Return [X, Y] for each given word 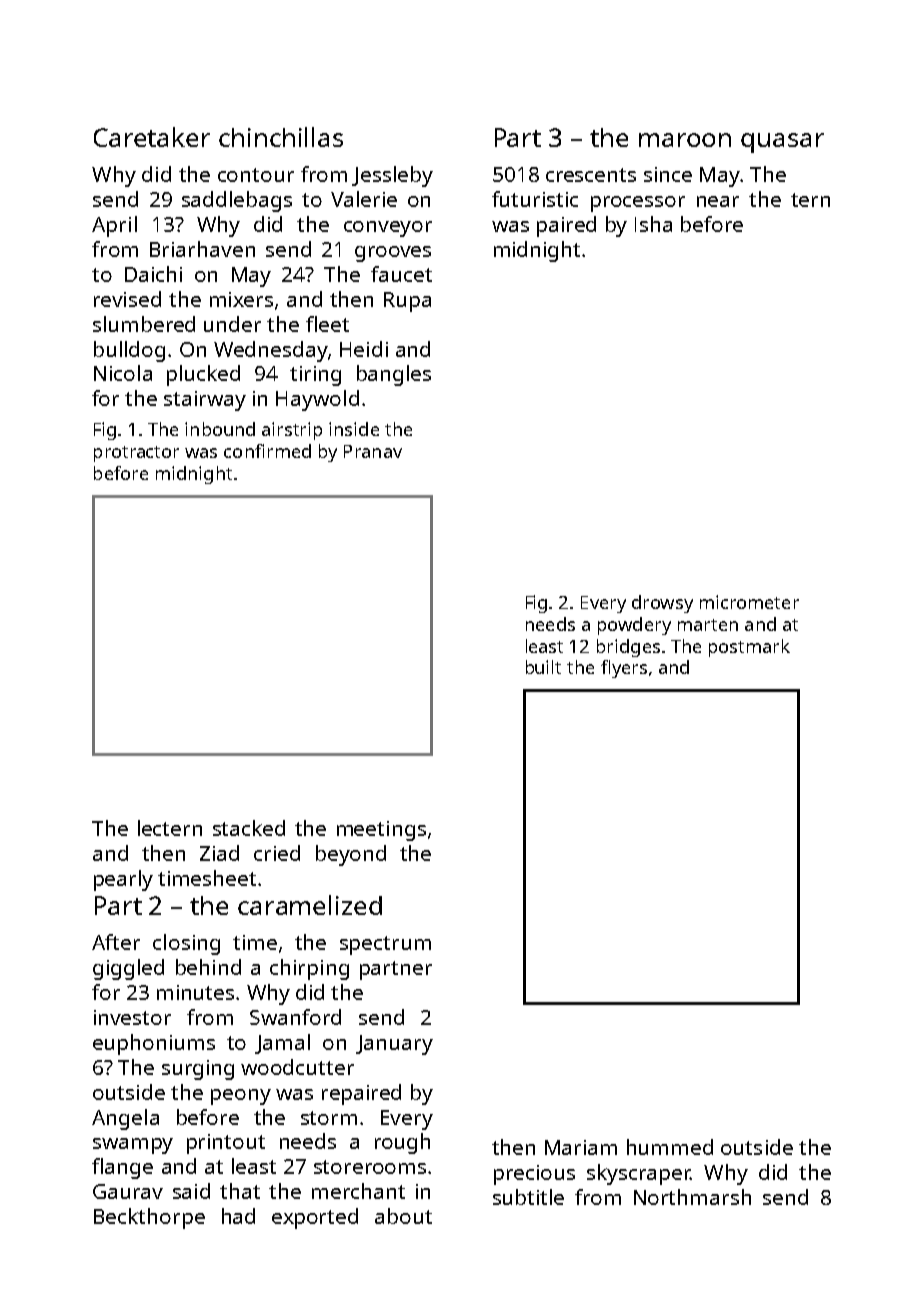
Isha [653, 224]
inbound [220, 429]
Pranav [373, 451]
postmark [749, 648]
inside [354, 429]
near [718, 201]
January [394, 1045]
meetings [381, 831]
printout [226, 1144]
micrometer [749, 602]
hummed [670, 1147]
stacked [249, 828]
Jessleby [392, 176]
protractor [136, 454]
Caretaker [152, 137]
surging [198, 1070]
